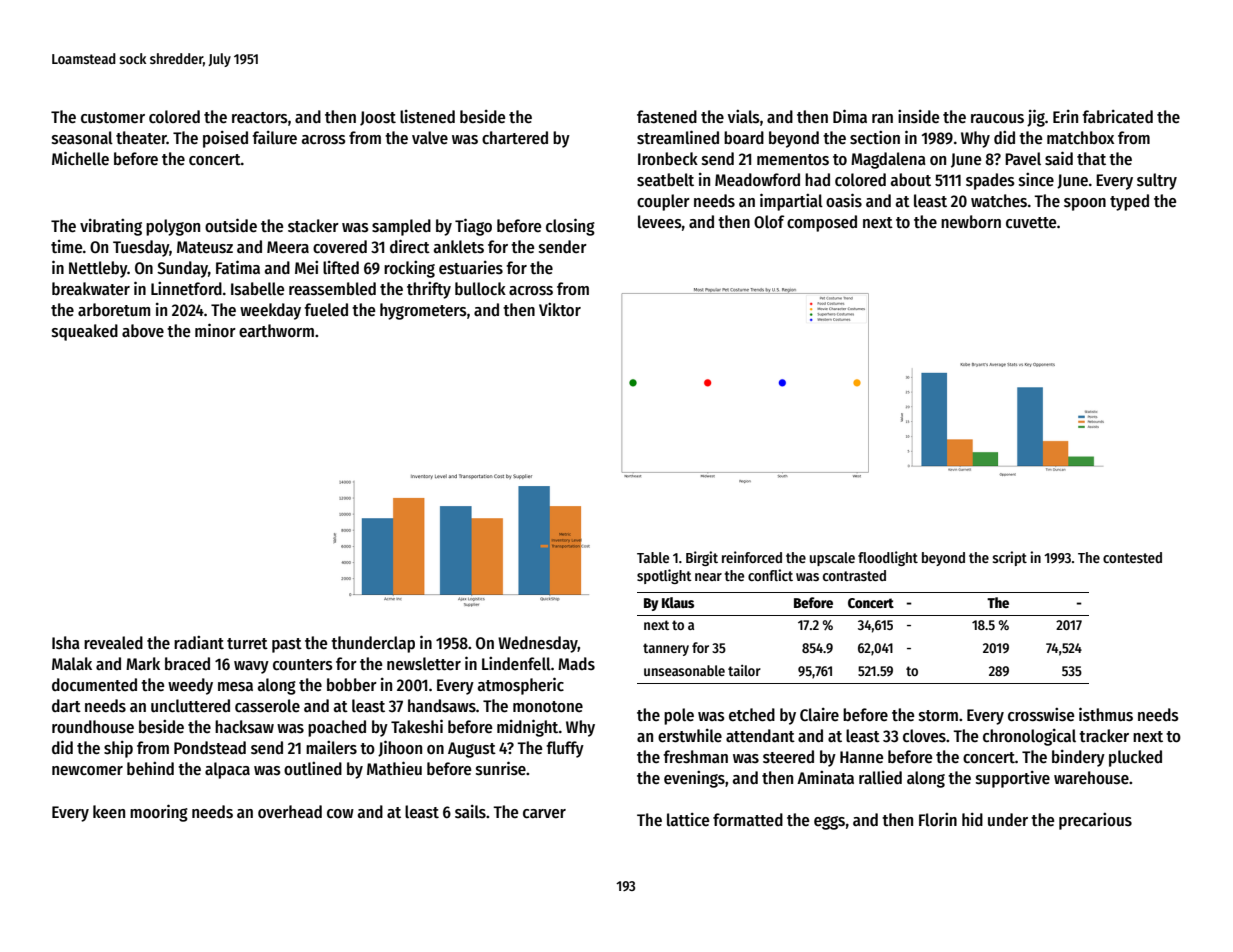 The image size is (1233, 952). Describe the element at coordinates (548, 707) in the screenshot. I see `monotone` at that location.
